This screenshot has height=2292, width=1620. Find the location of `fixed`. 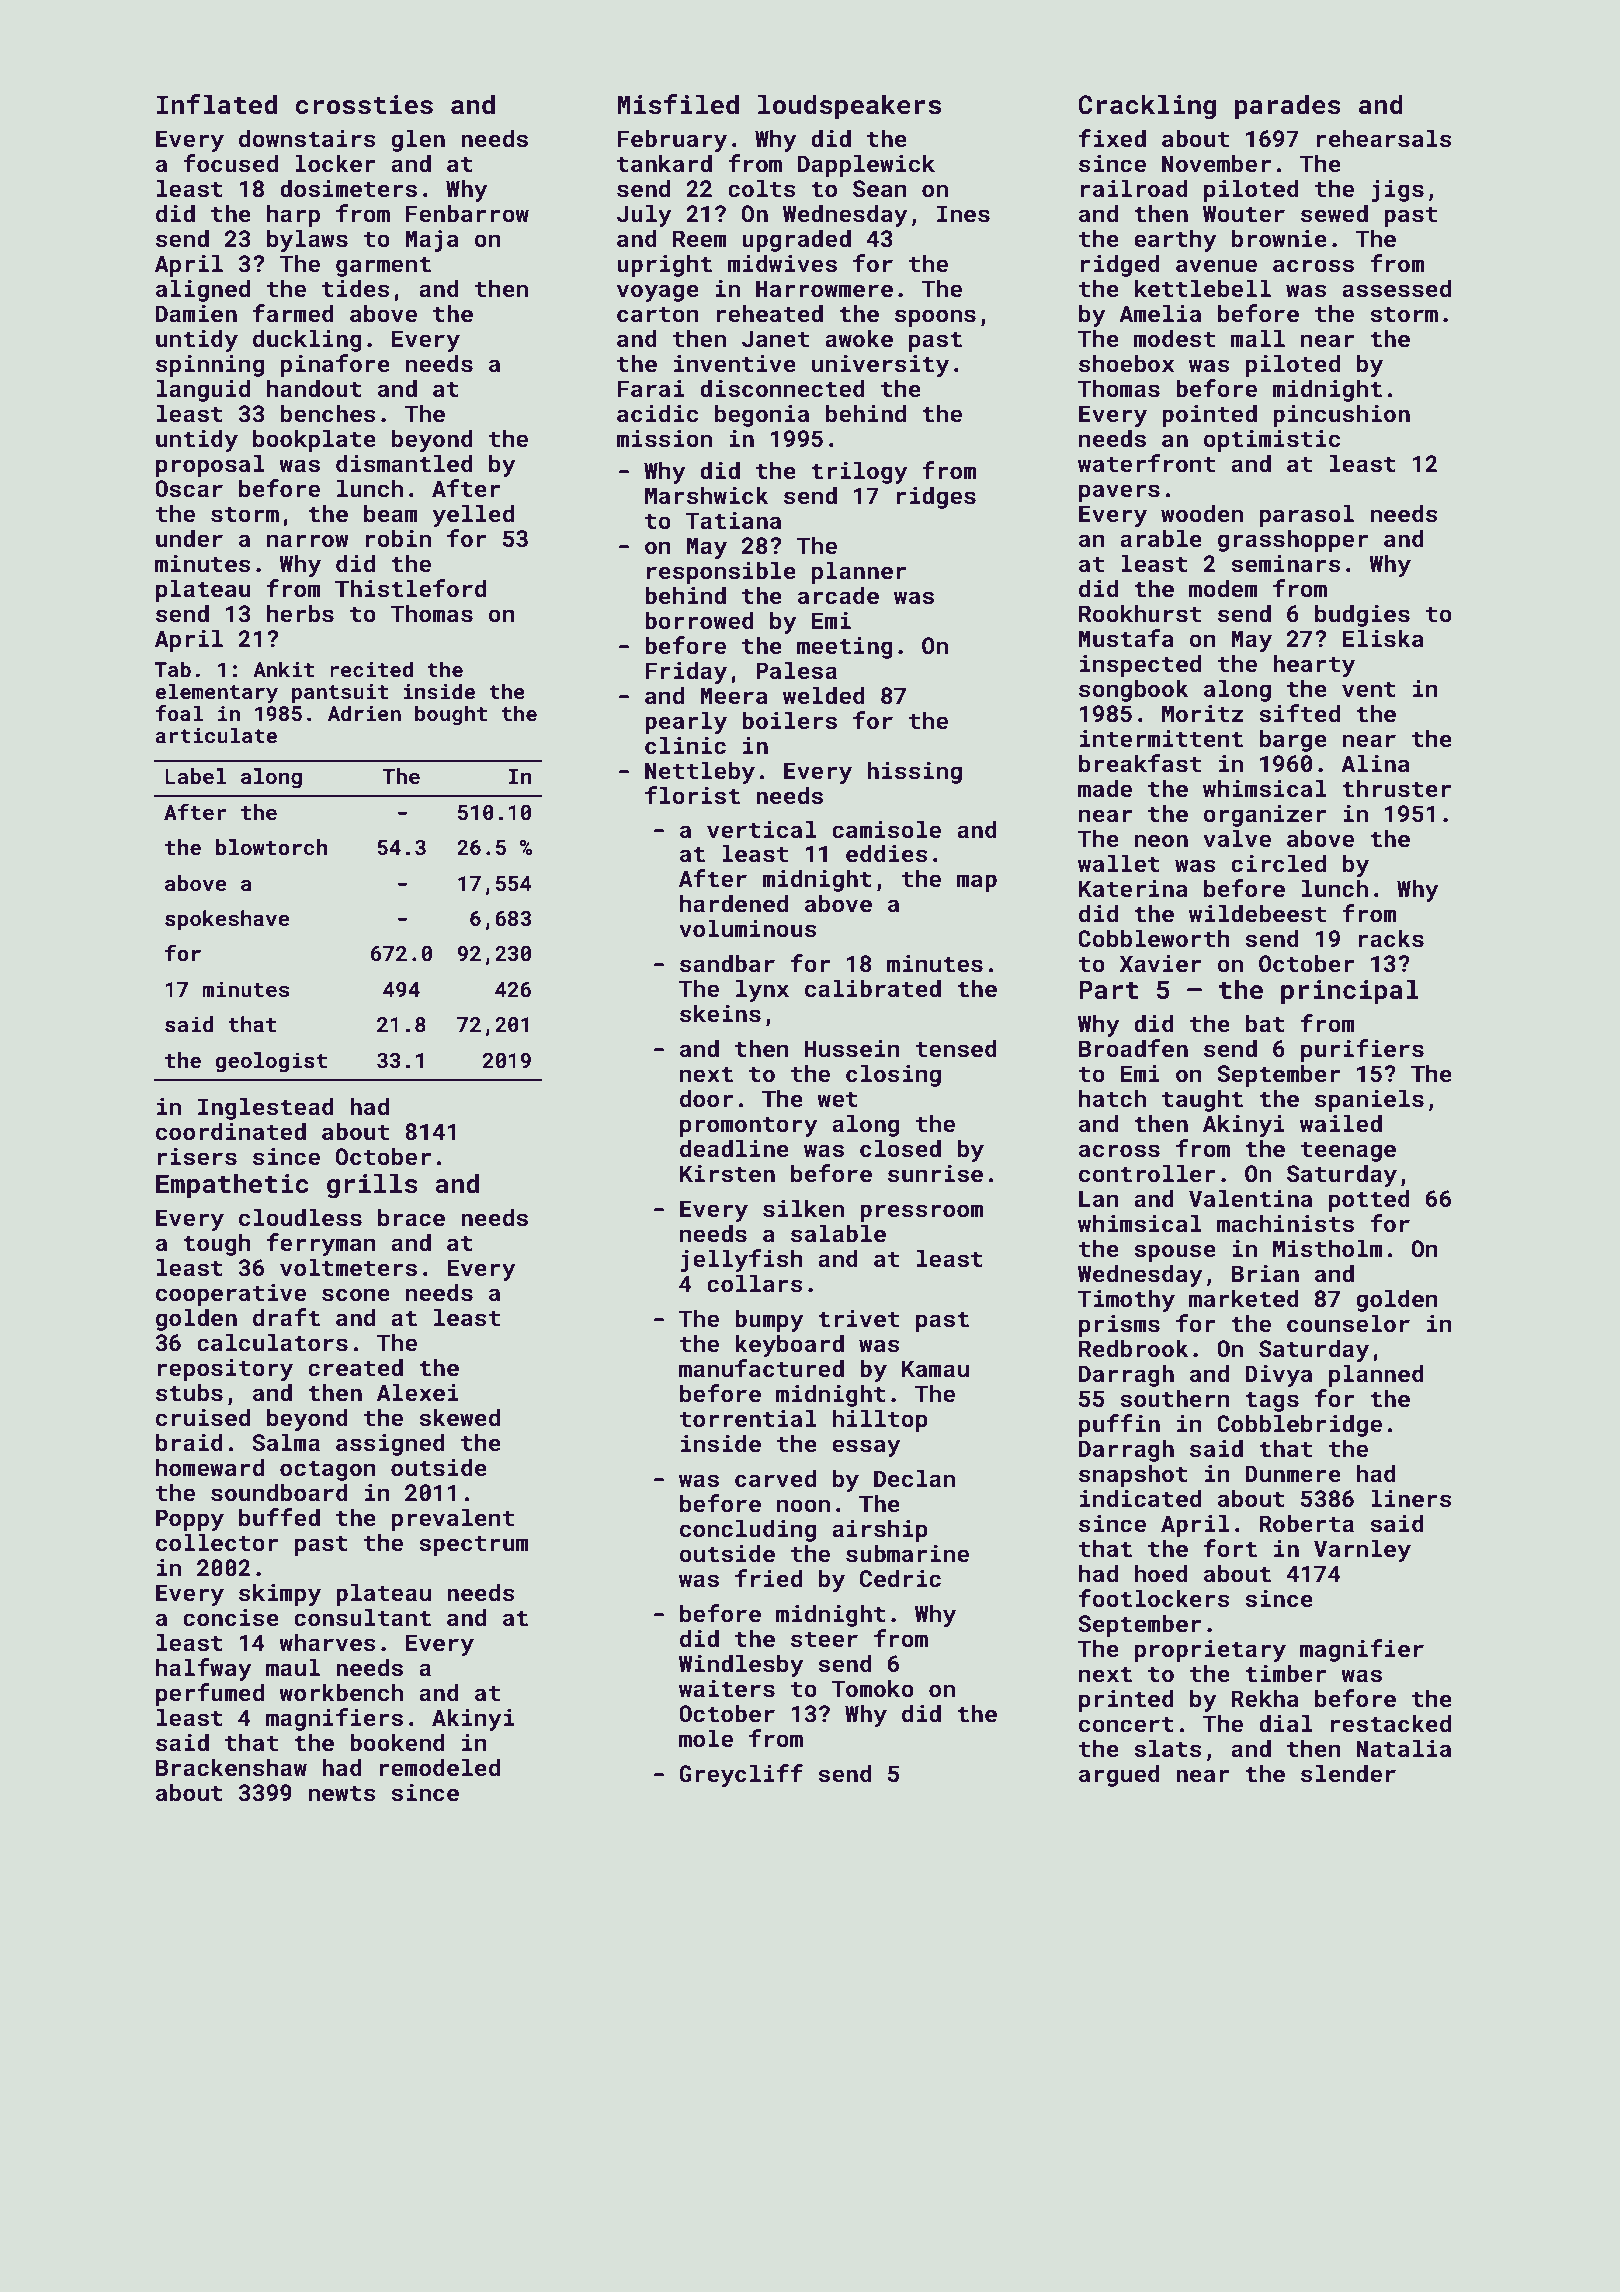

fixed is located at coordinates (1112, 138).
